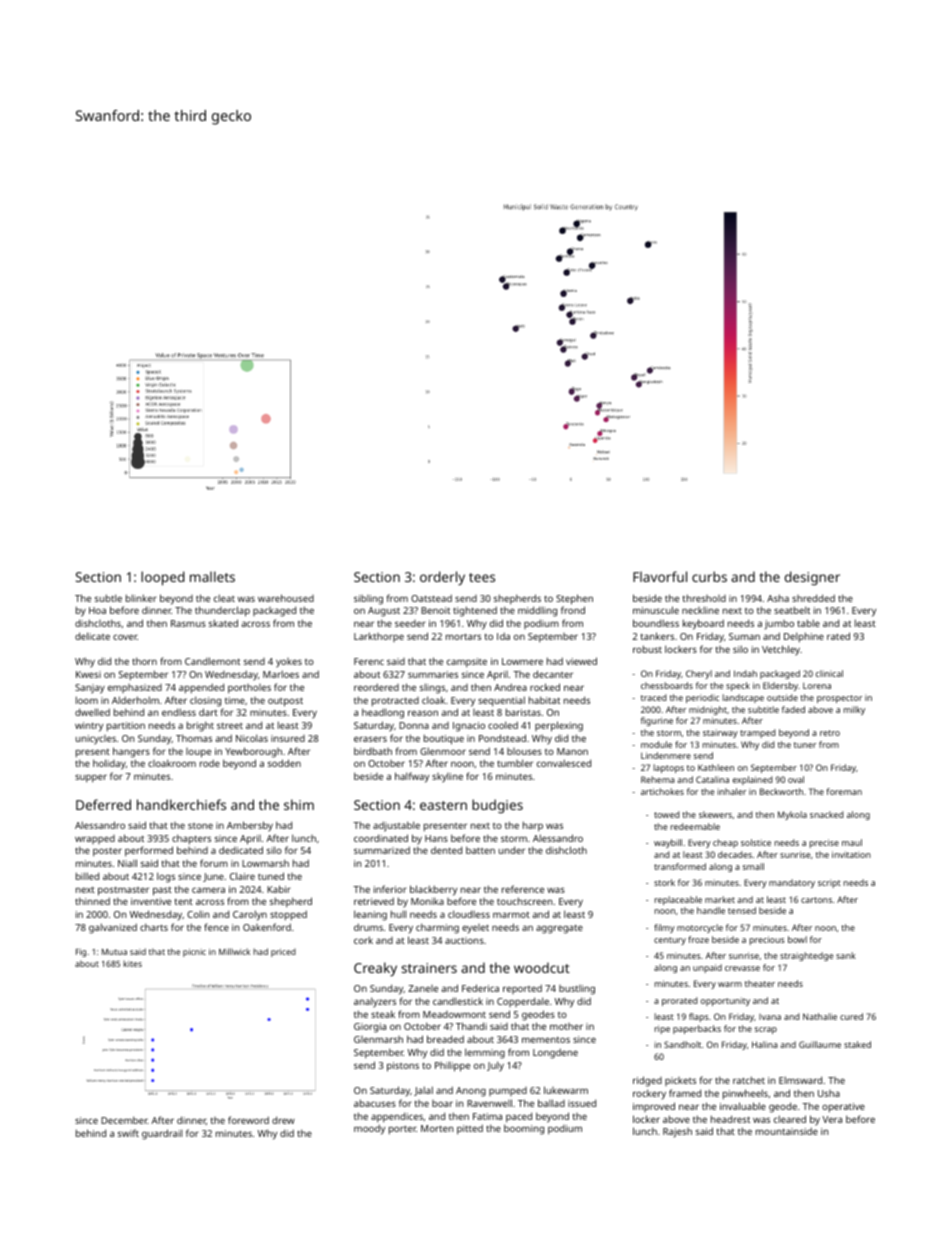 The height and width of the screenshot is (1233, 952). What do you see at coordinates (128, 1133) in the screenshot?
I see `swift` at bounding box center [128, 1133].
